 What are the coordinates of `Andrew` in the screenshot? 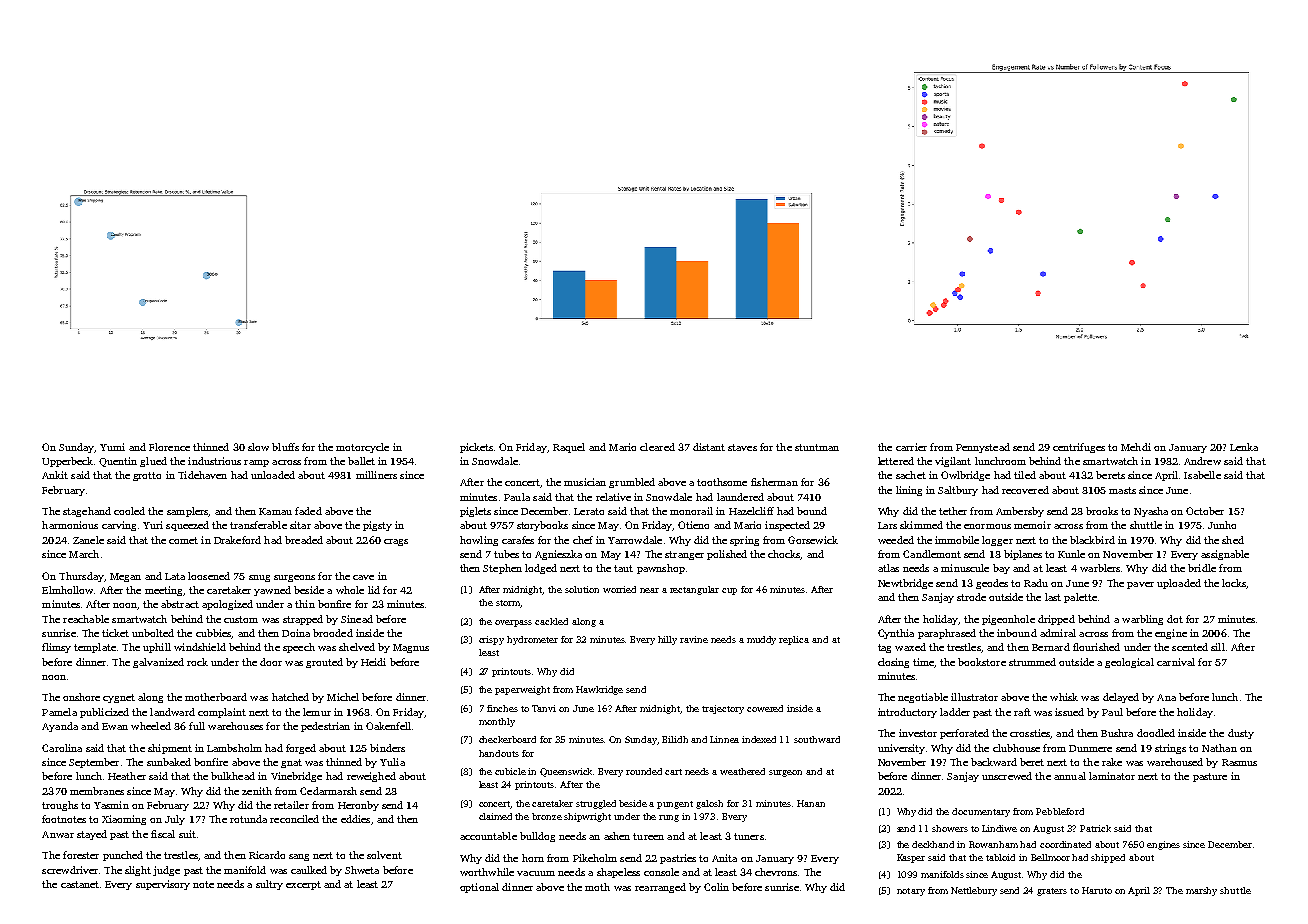 It's located at (1202, 461).
